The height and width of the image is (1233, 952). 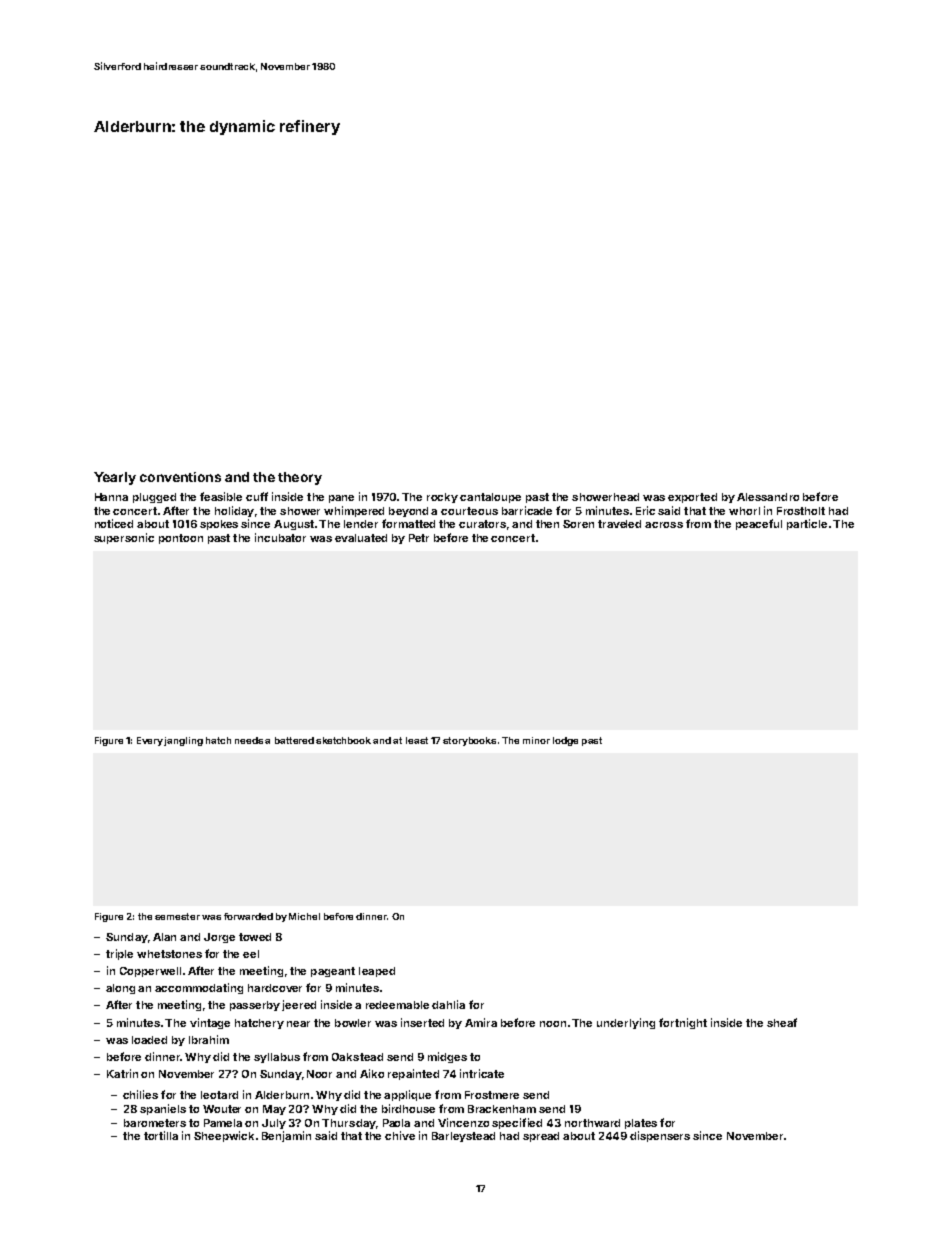 I want to click on jangling, so click(x=183, y=741).
